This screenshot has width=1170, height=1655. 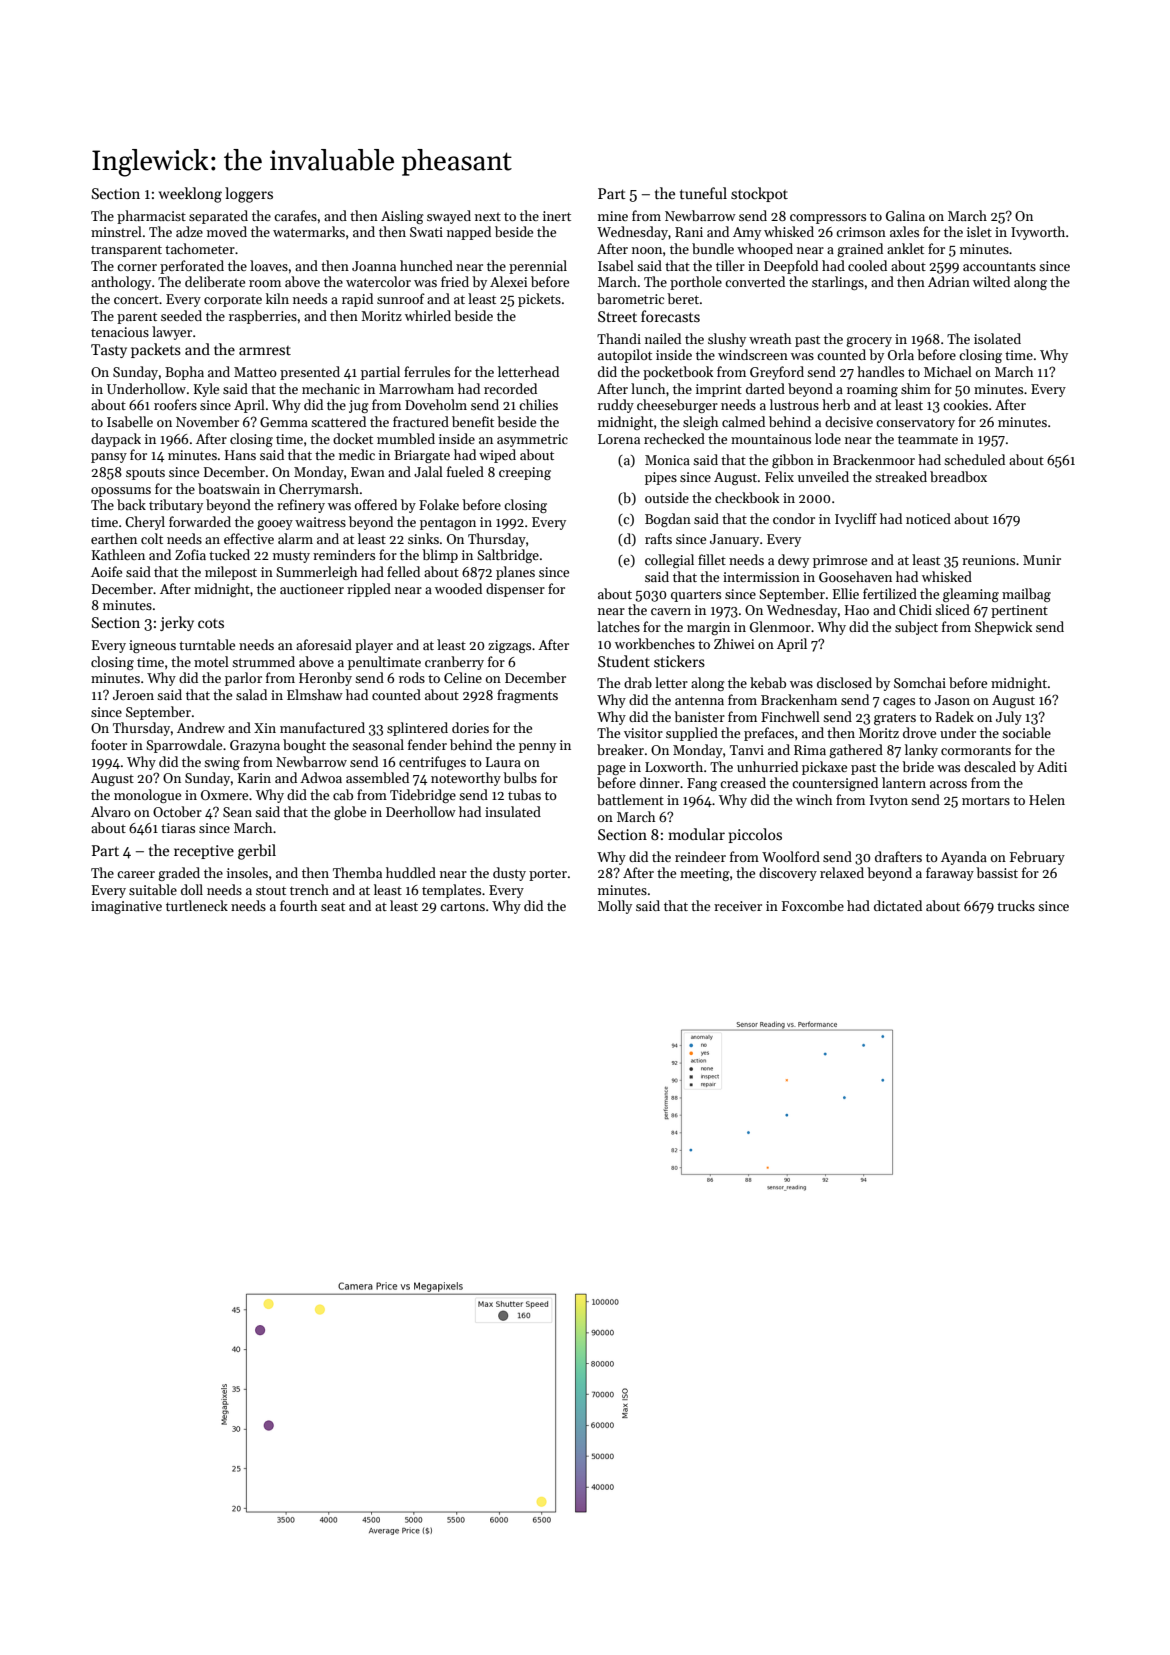 What do you see at coordinates (619, 338) in the screenshot?
I see `Thandi` at bounding box center [619, 338].
